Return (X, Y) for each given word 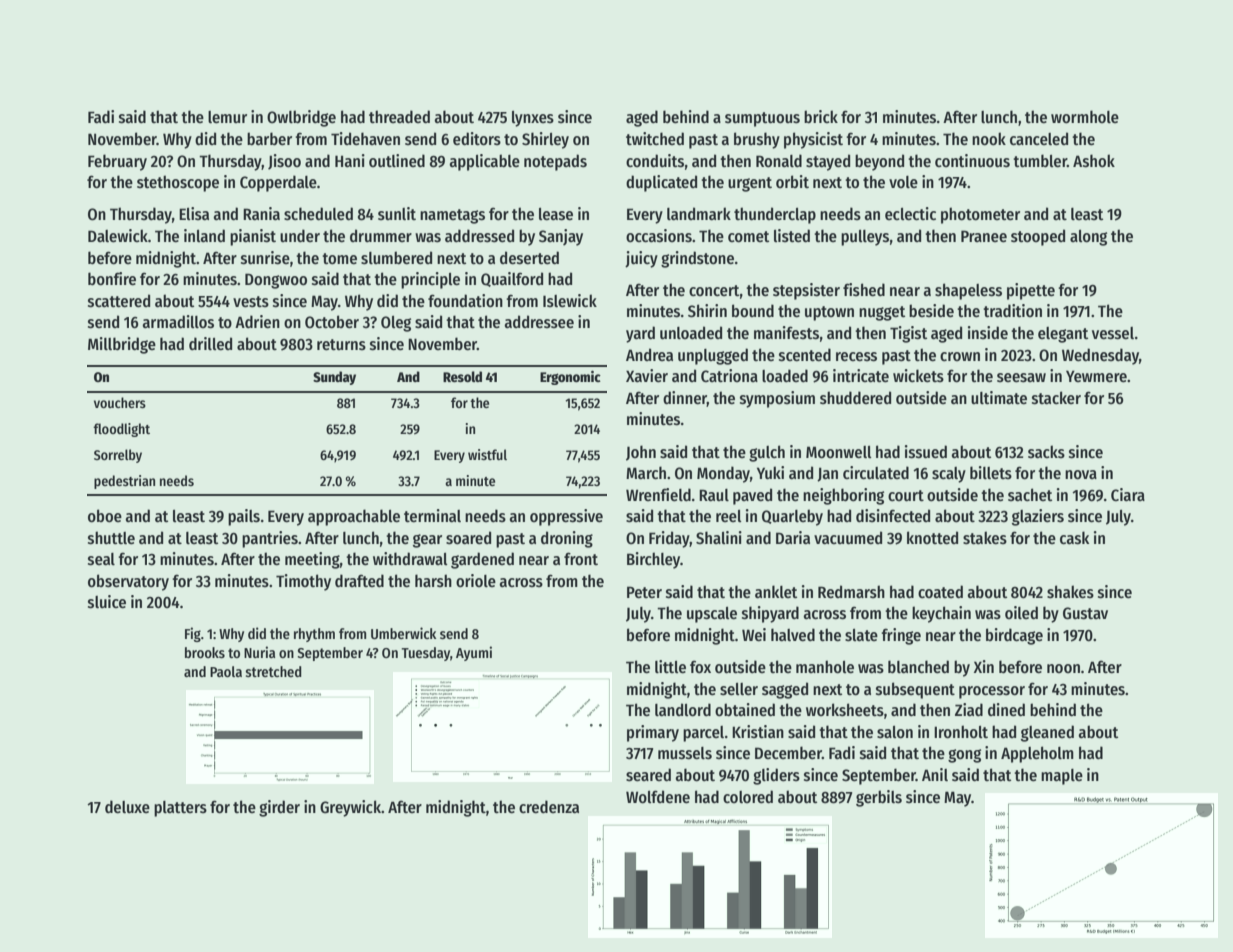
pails (244, 517)
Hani (350, 160)
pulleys (865, 238)
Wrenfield (658, 495)
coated (940, 591)
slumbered (396, 258)
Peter (644, 592)
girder (279, 808)
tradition (1012, 310)
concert (714, 290)
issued (926, 452)
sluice (107, 602)
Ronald (779, 161)
